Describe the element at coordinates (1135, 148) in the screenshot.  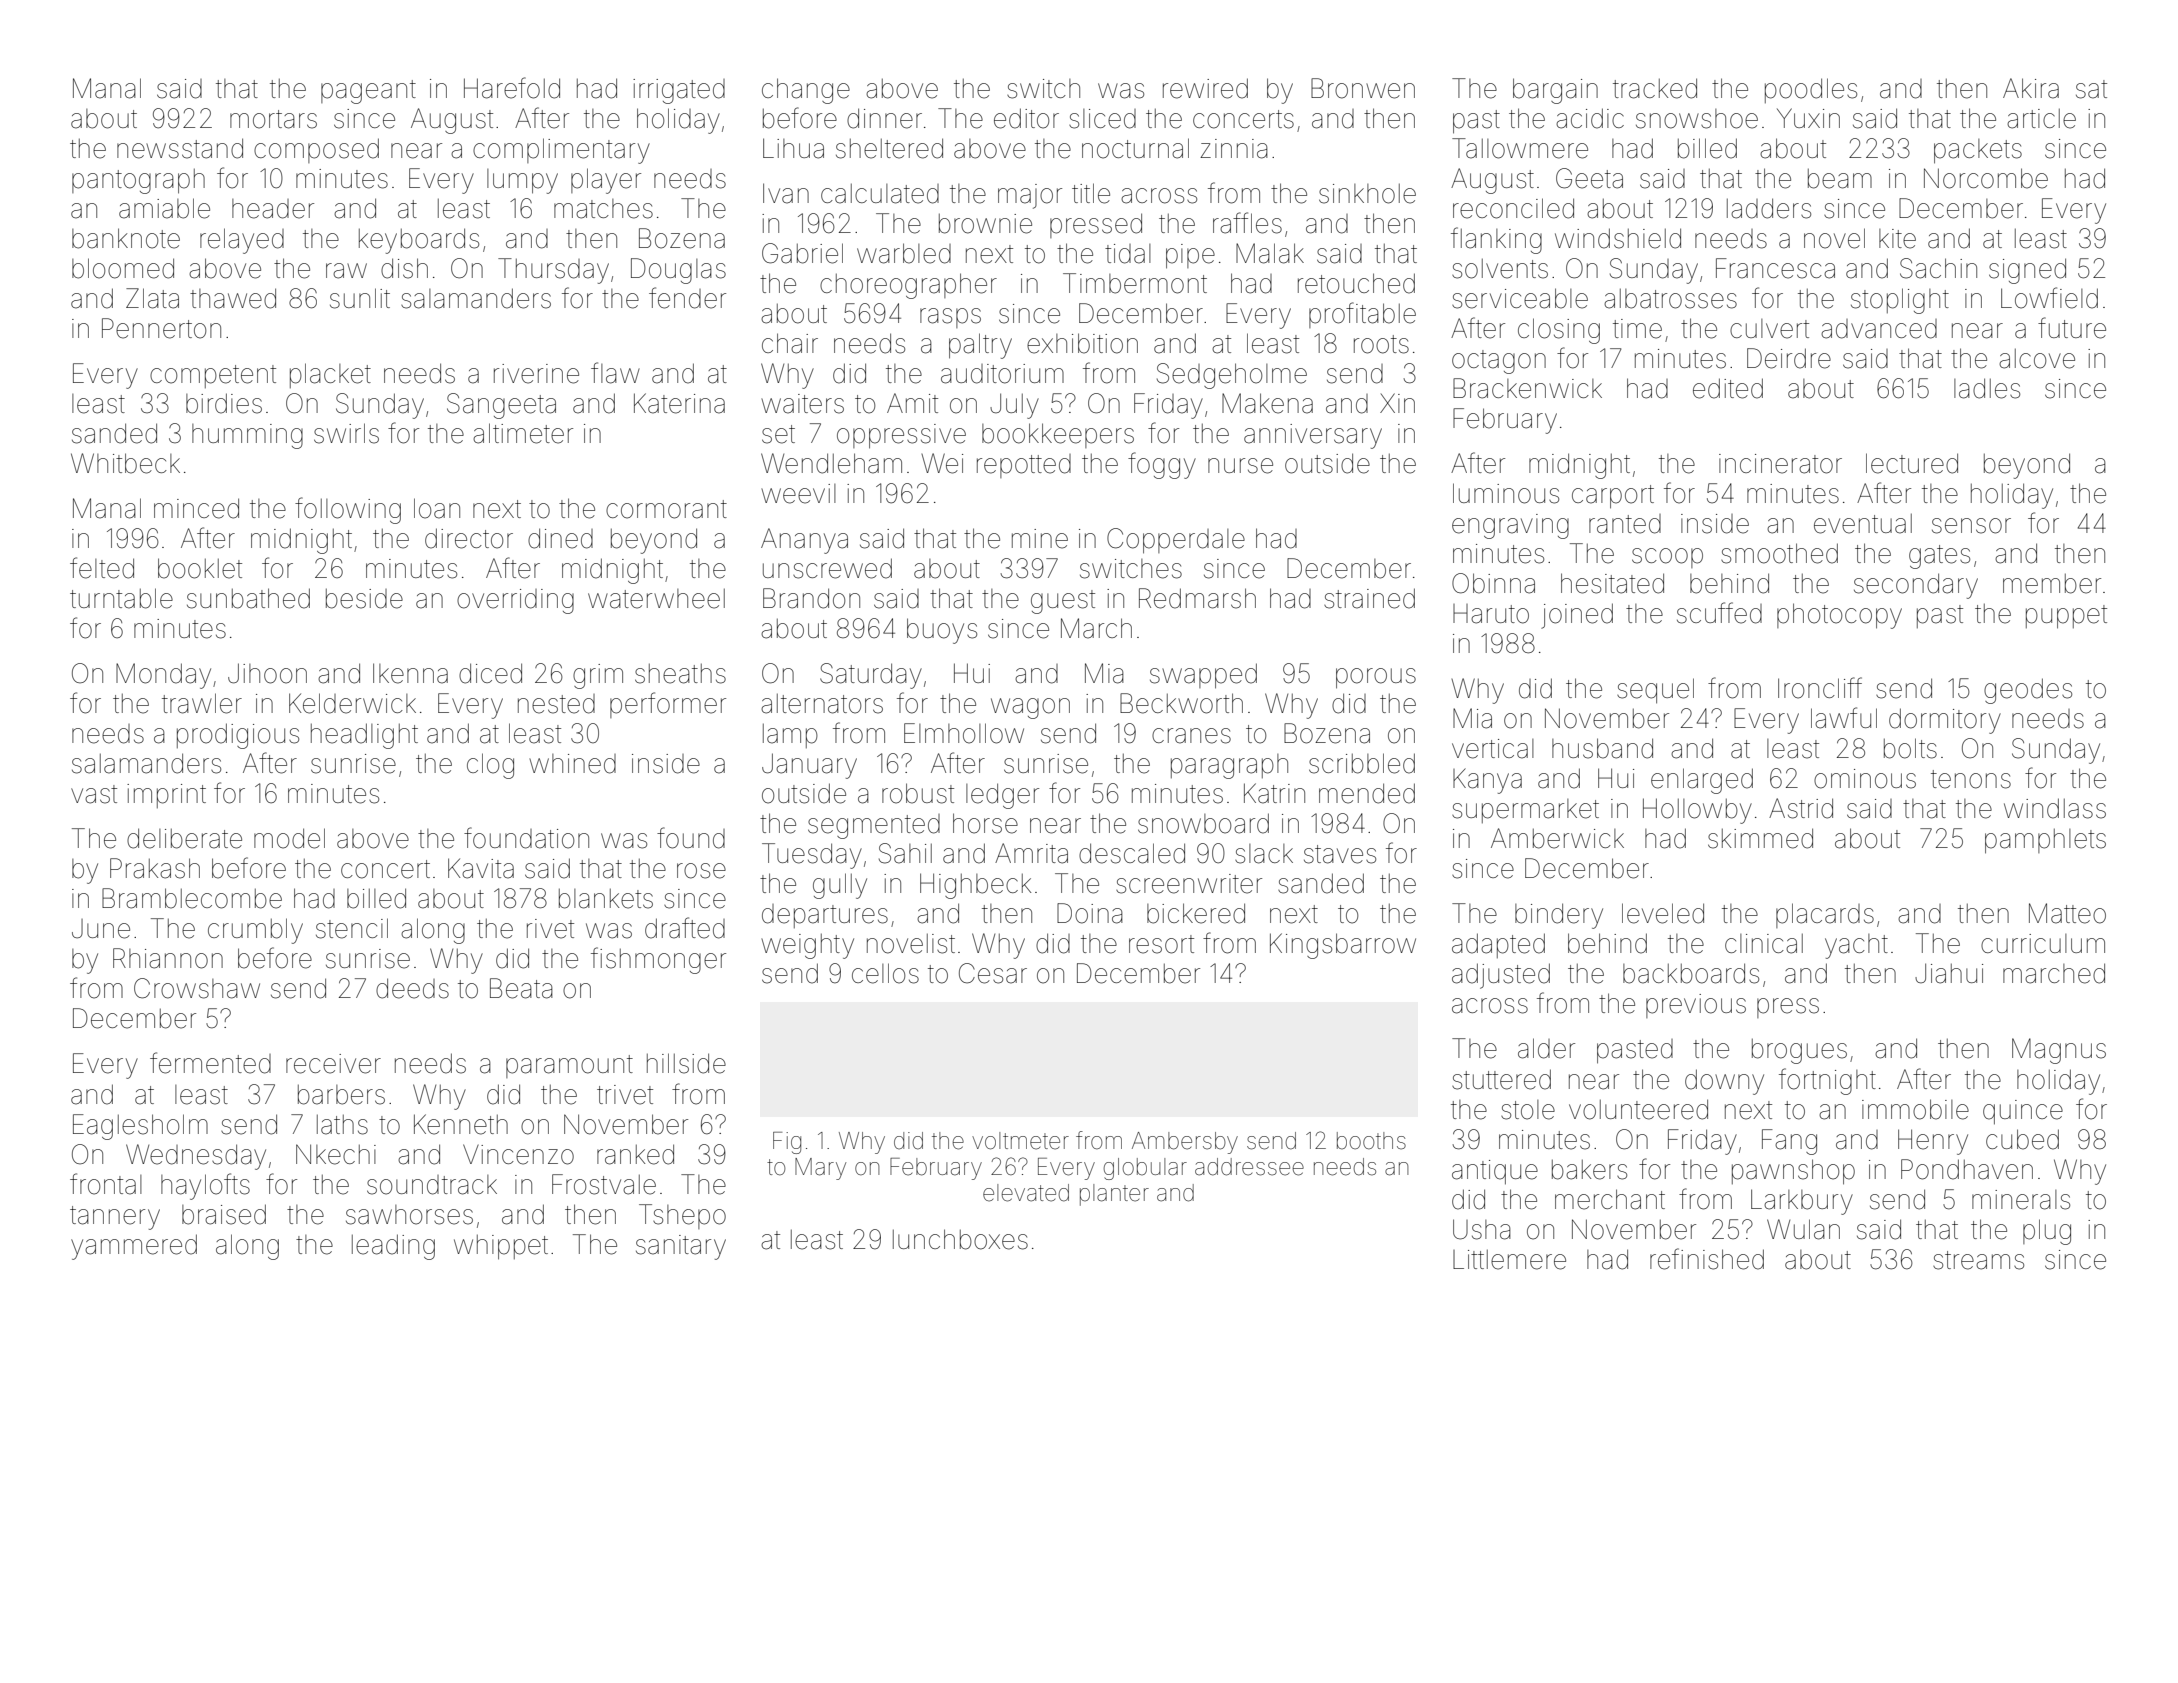
I see `nocturnal` at that location.
